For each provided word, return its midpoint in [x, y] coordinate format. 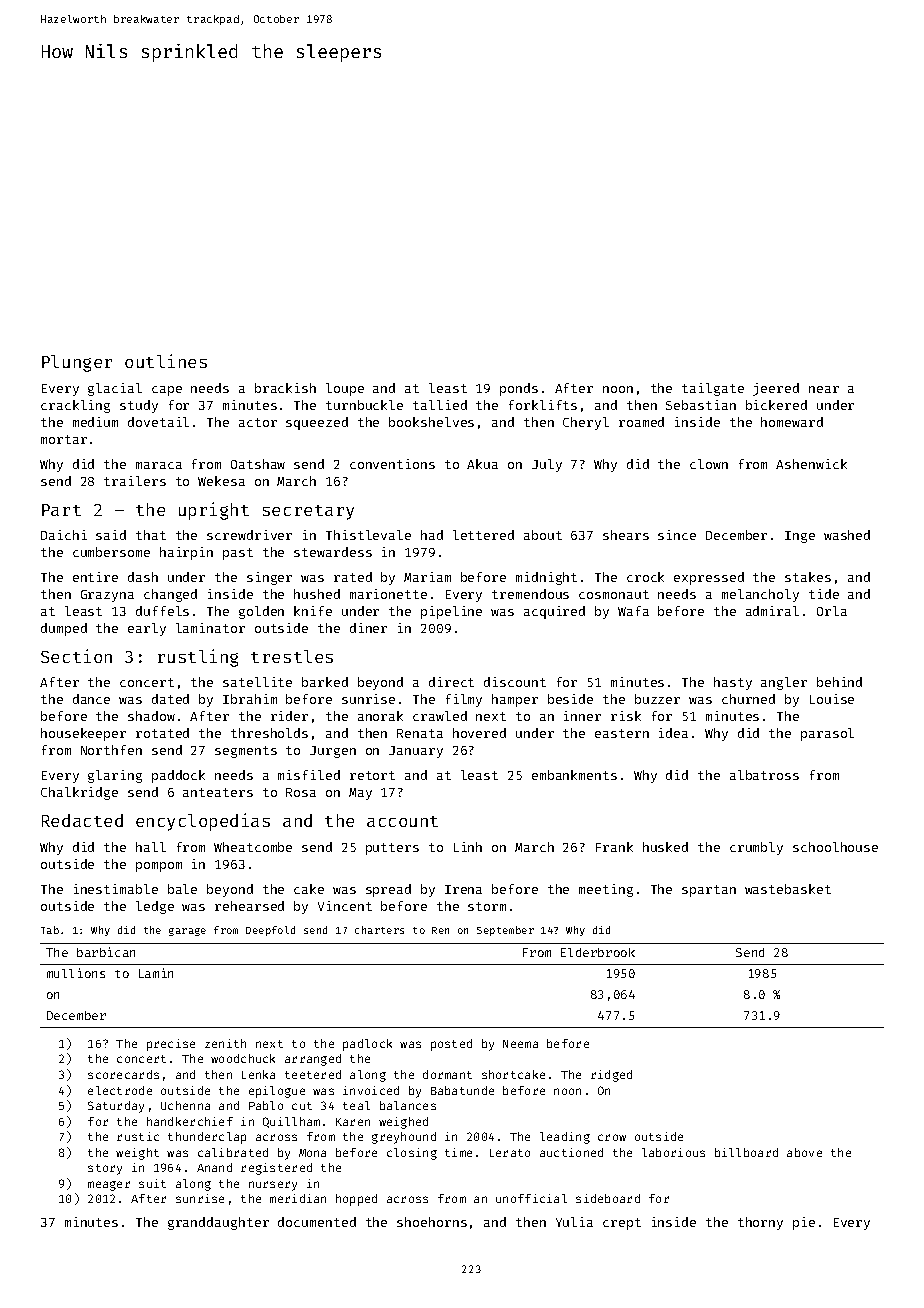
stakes [808, 577]
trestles [292, 656]
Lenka [258, 1074]
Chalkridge [79, 793]
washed [847, 535]
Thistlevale [368, 535]
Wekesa [221, 481]
